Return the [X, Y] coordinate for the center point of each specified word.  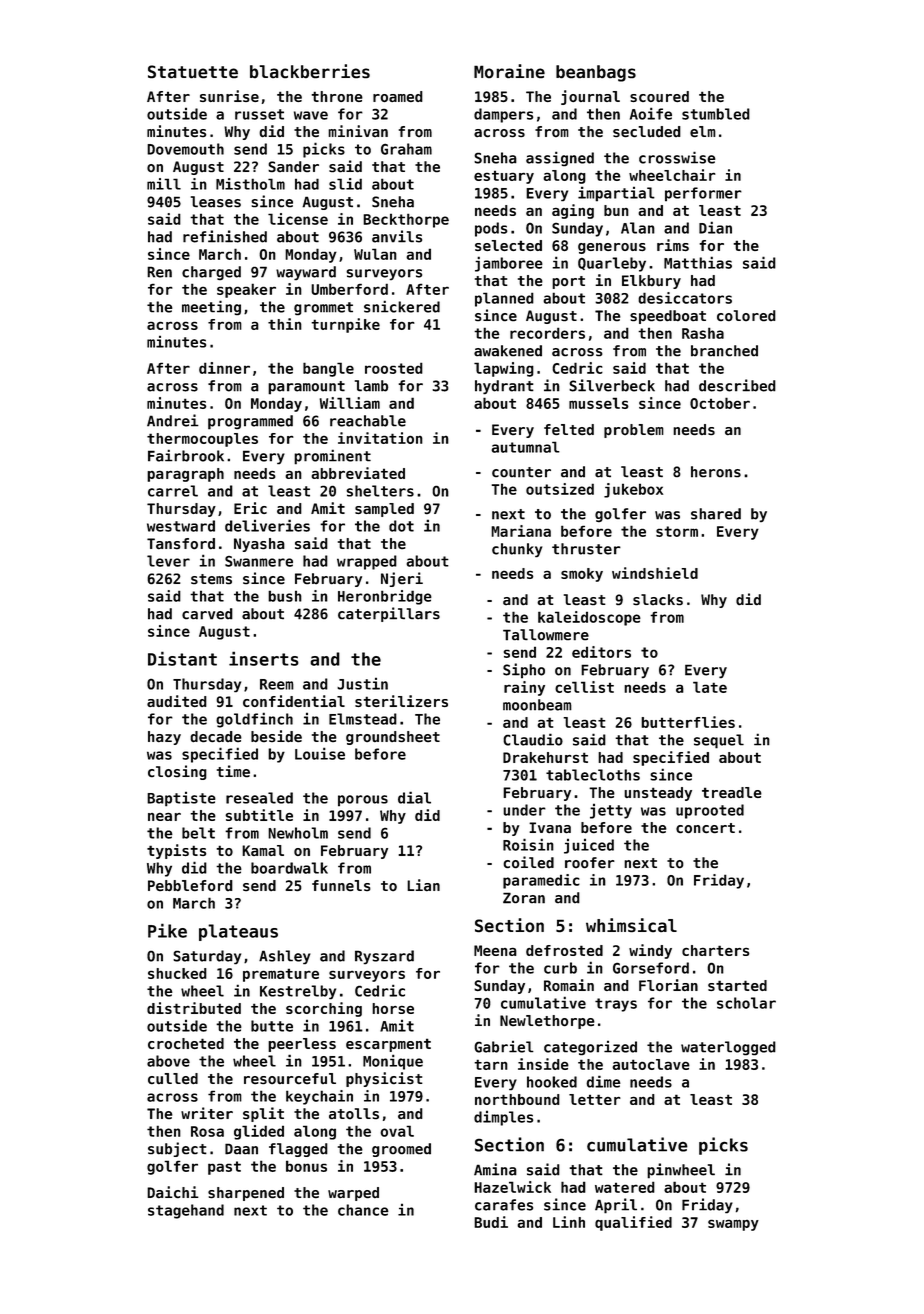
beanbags [596, 73]
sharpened [246, 1194]
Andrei [173, 420]
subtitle [259, 815]
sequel [719, 741]
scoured [659, 96]
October [720, 403]
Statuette [193, 72]
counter [521, 472]
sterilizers [401, 701]
